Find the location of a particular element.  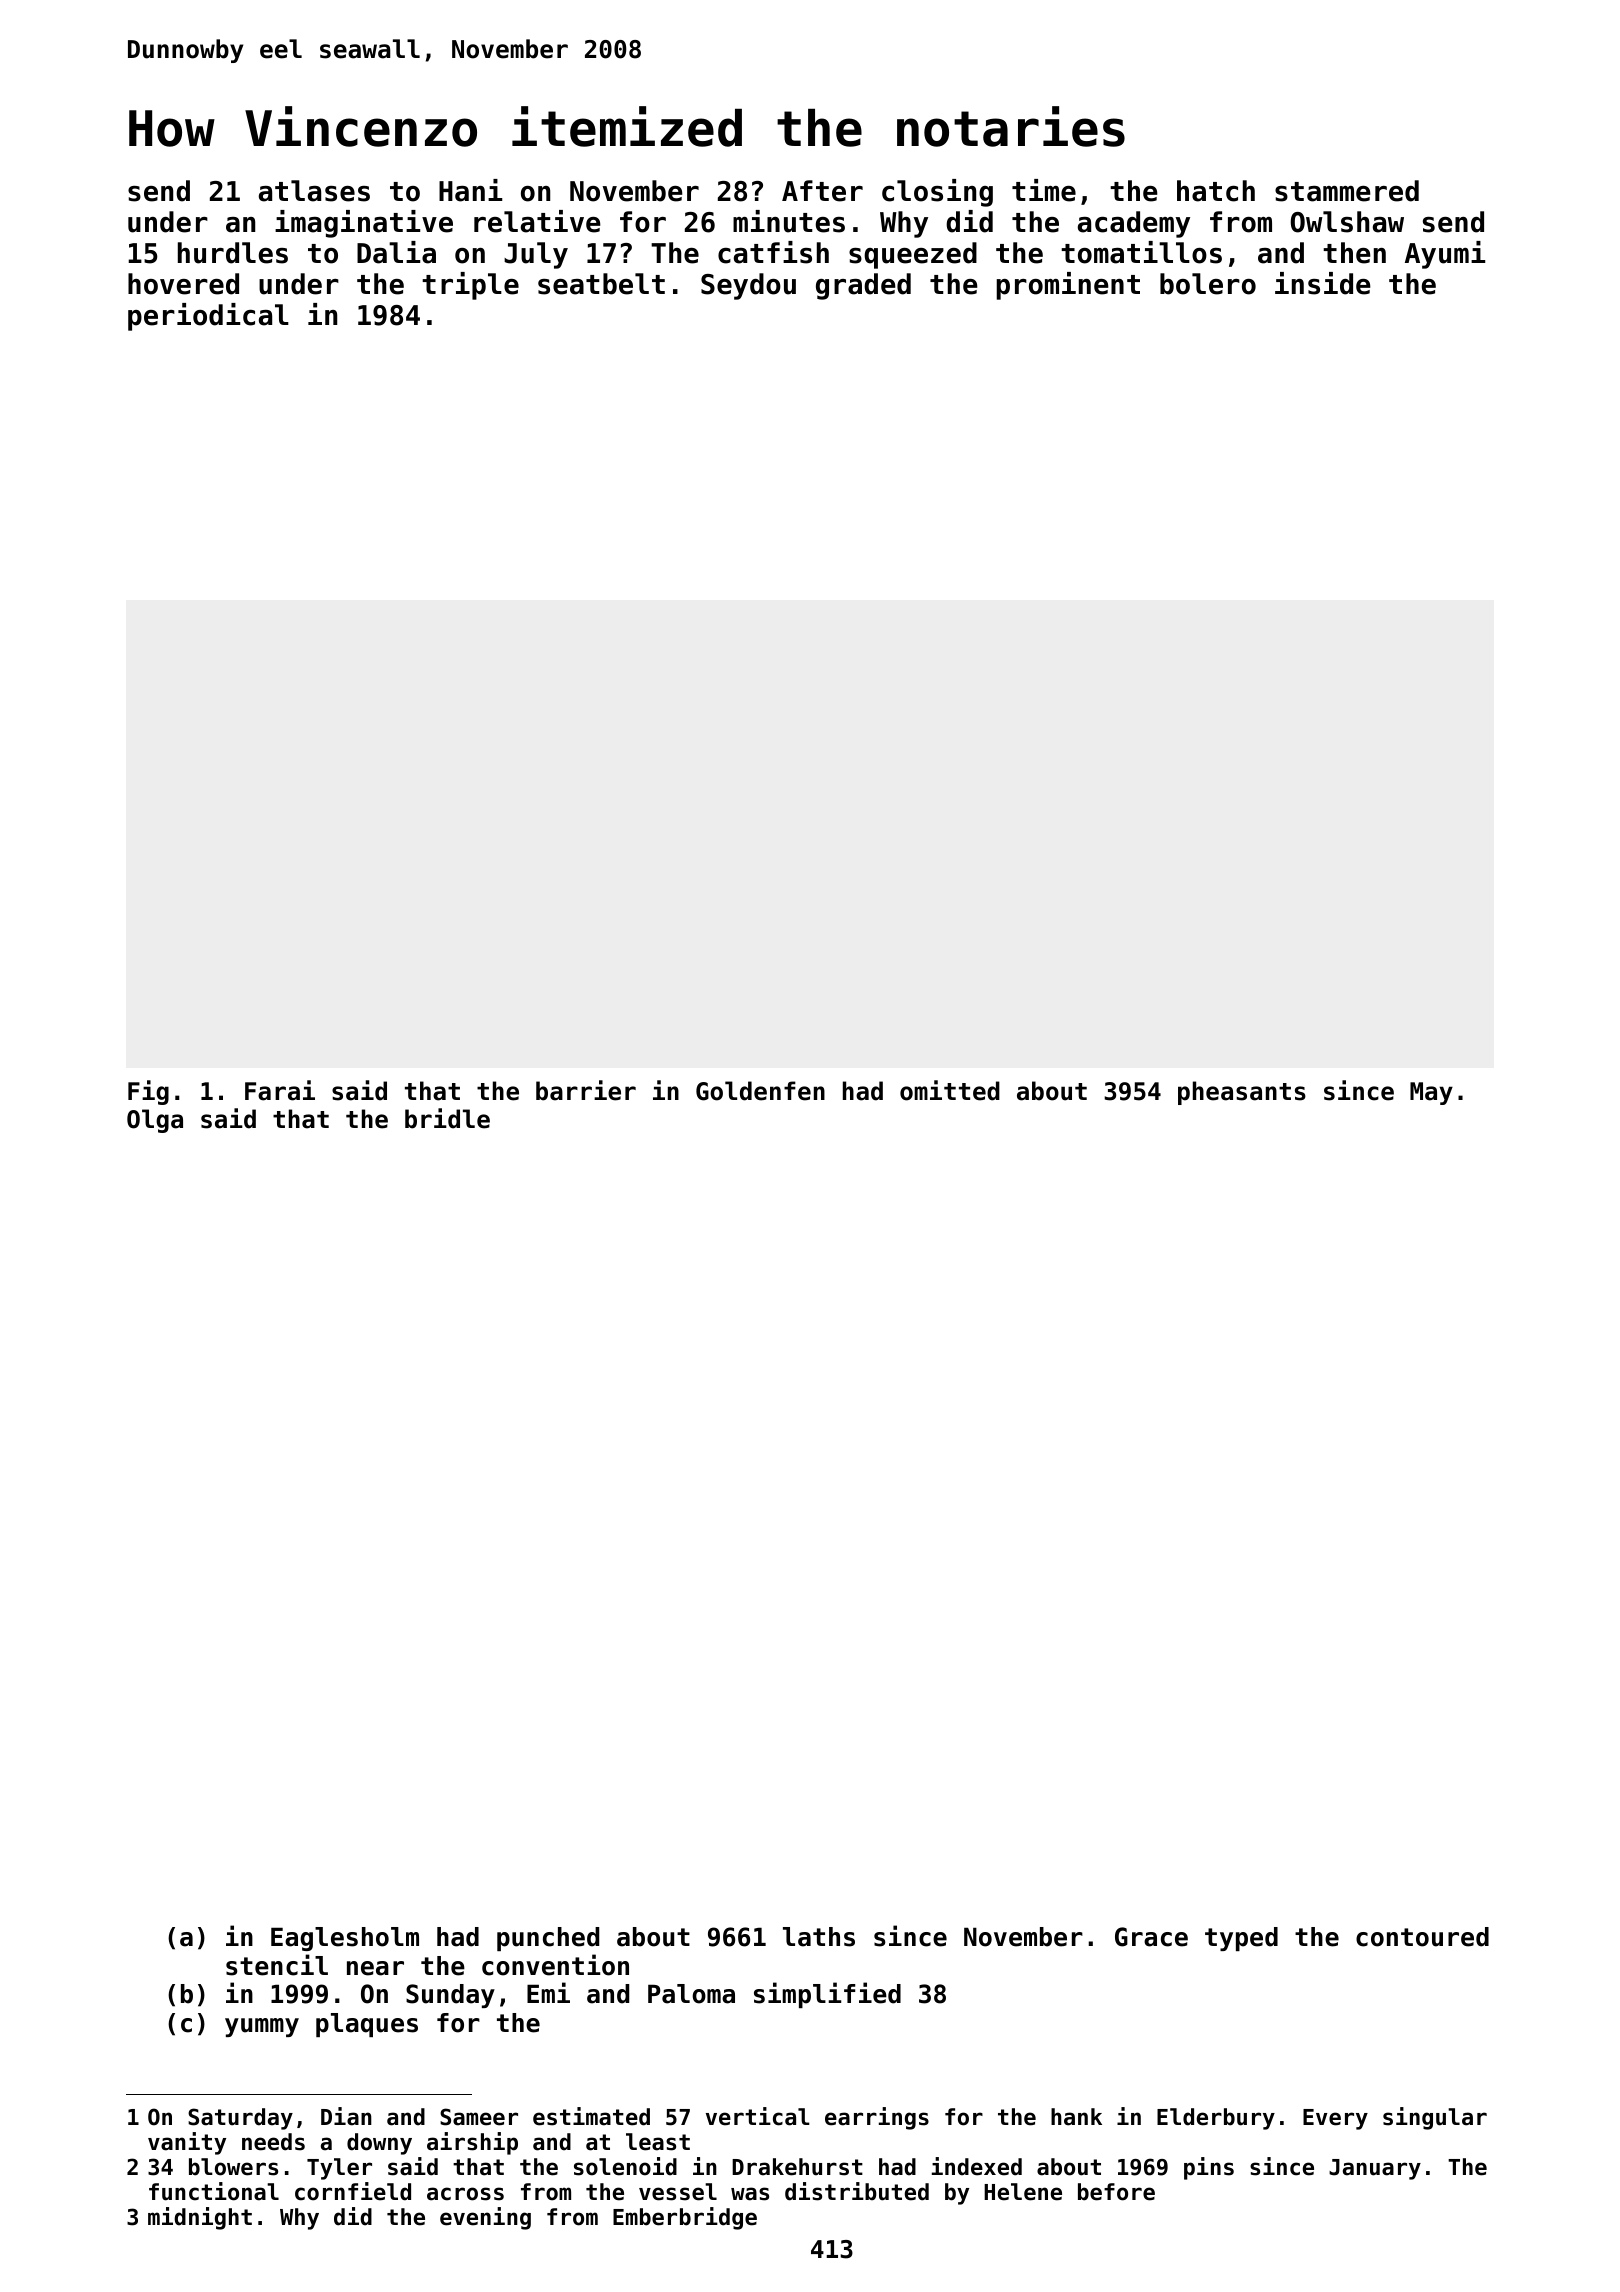

After is located at coordinates (822, 191).
